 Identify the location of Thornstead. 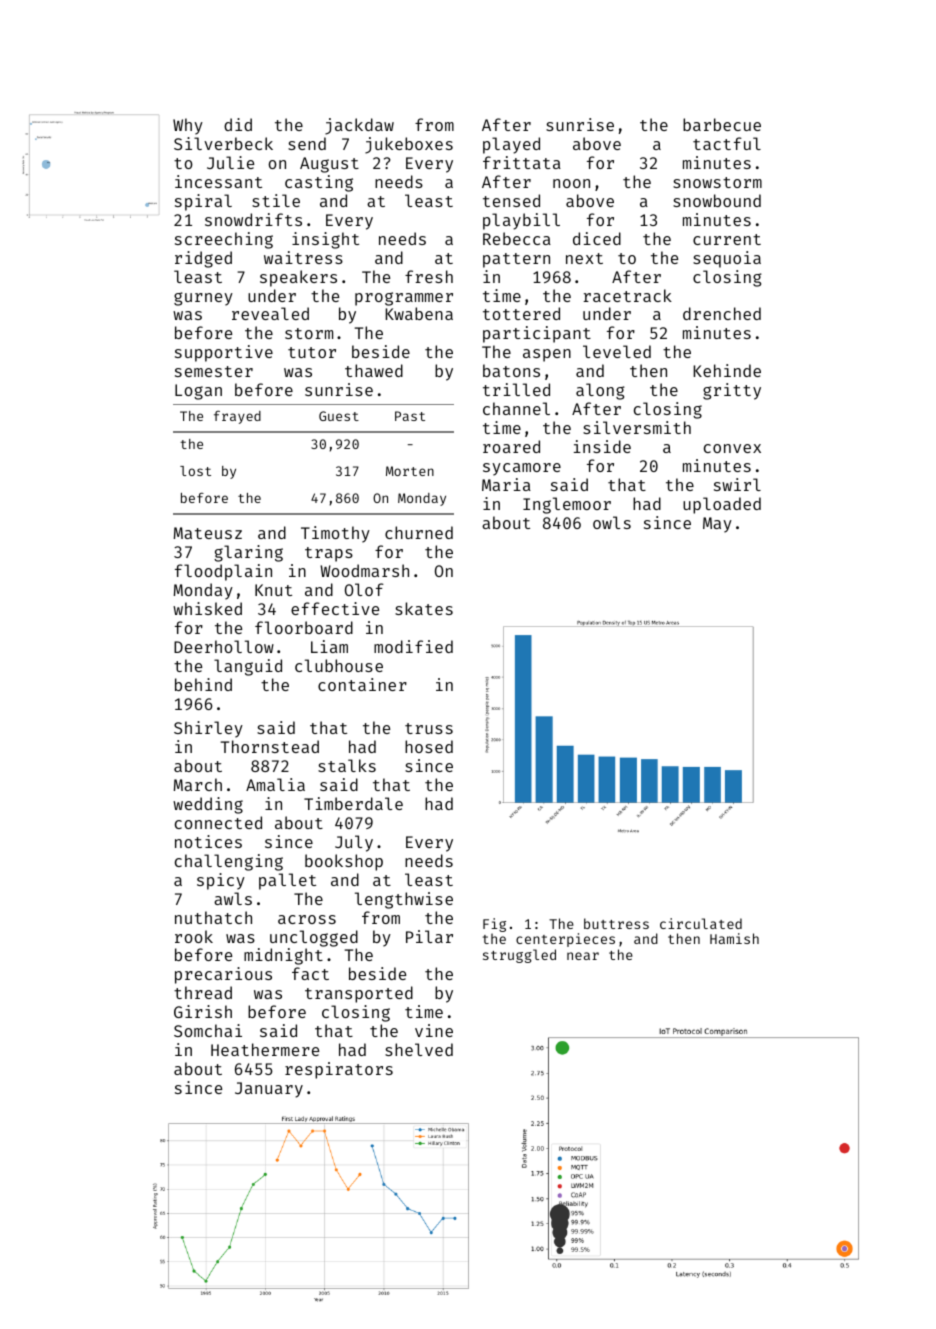
(270, 746).
